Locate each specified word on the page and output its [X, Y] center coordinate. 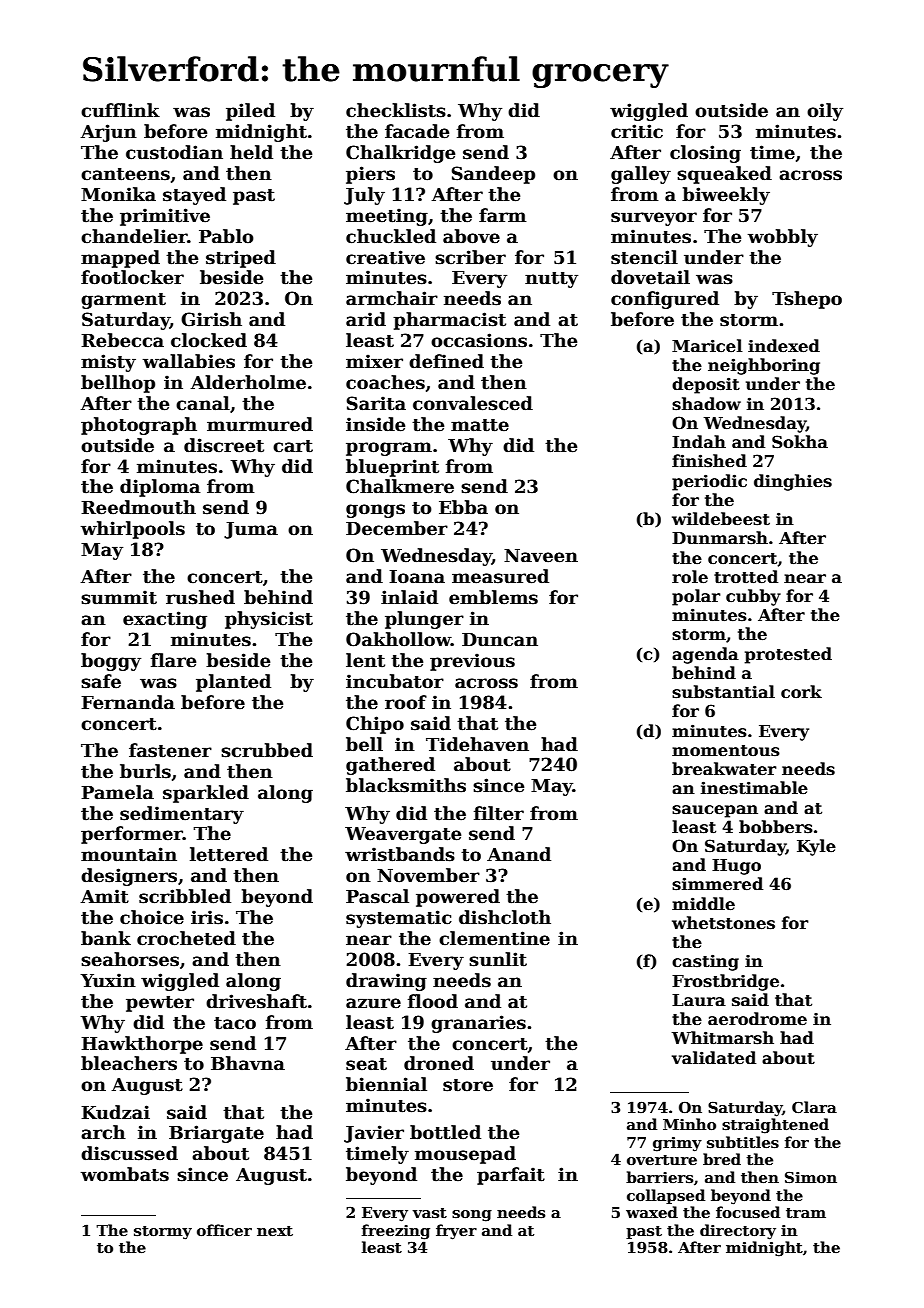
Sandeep [493, 175]
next [275, 1231]
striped [241, 259]
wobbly [783, 238]
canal [203, 403]
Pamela [117, 792]
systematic [399, 919]
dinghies [793, 482]
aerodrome [757, 1019]
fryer [456, 1232]
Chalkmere [400, 486]
